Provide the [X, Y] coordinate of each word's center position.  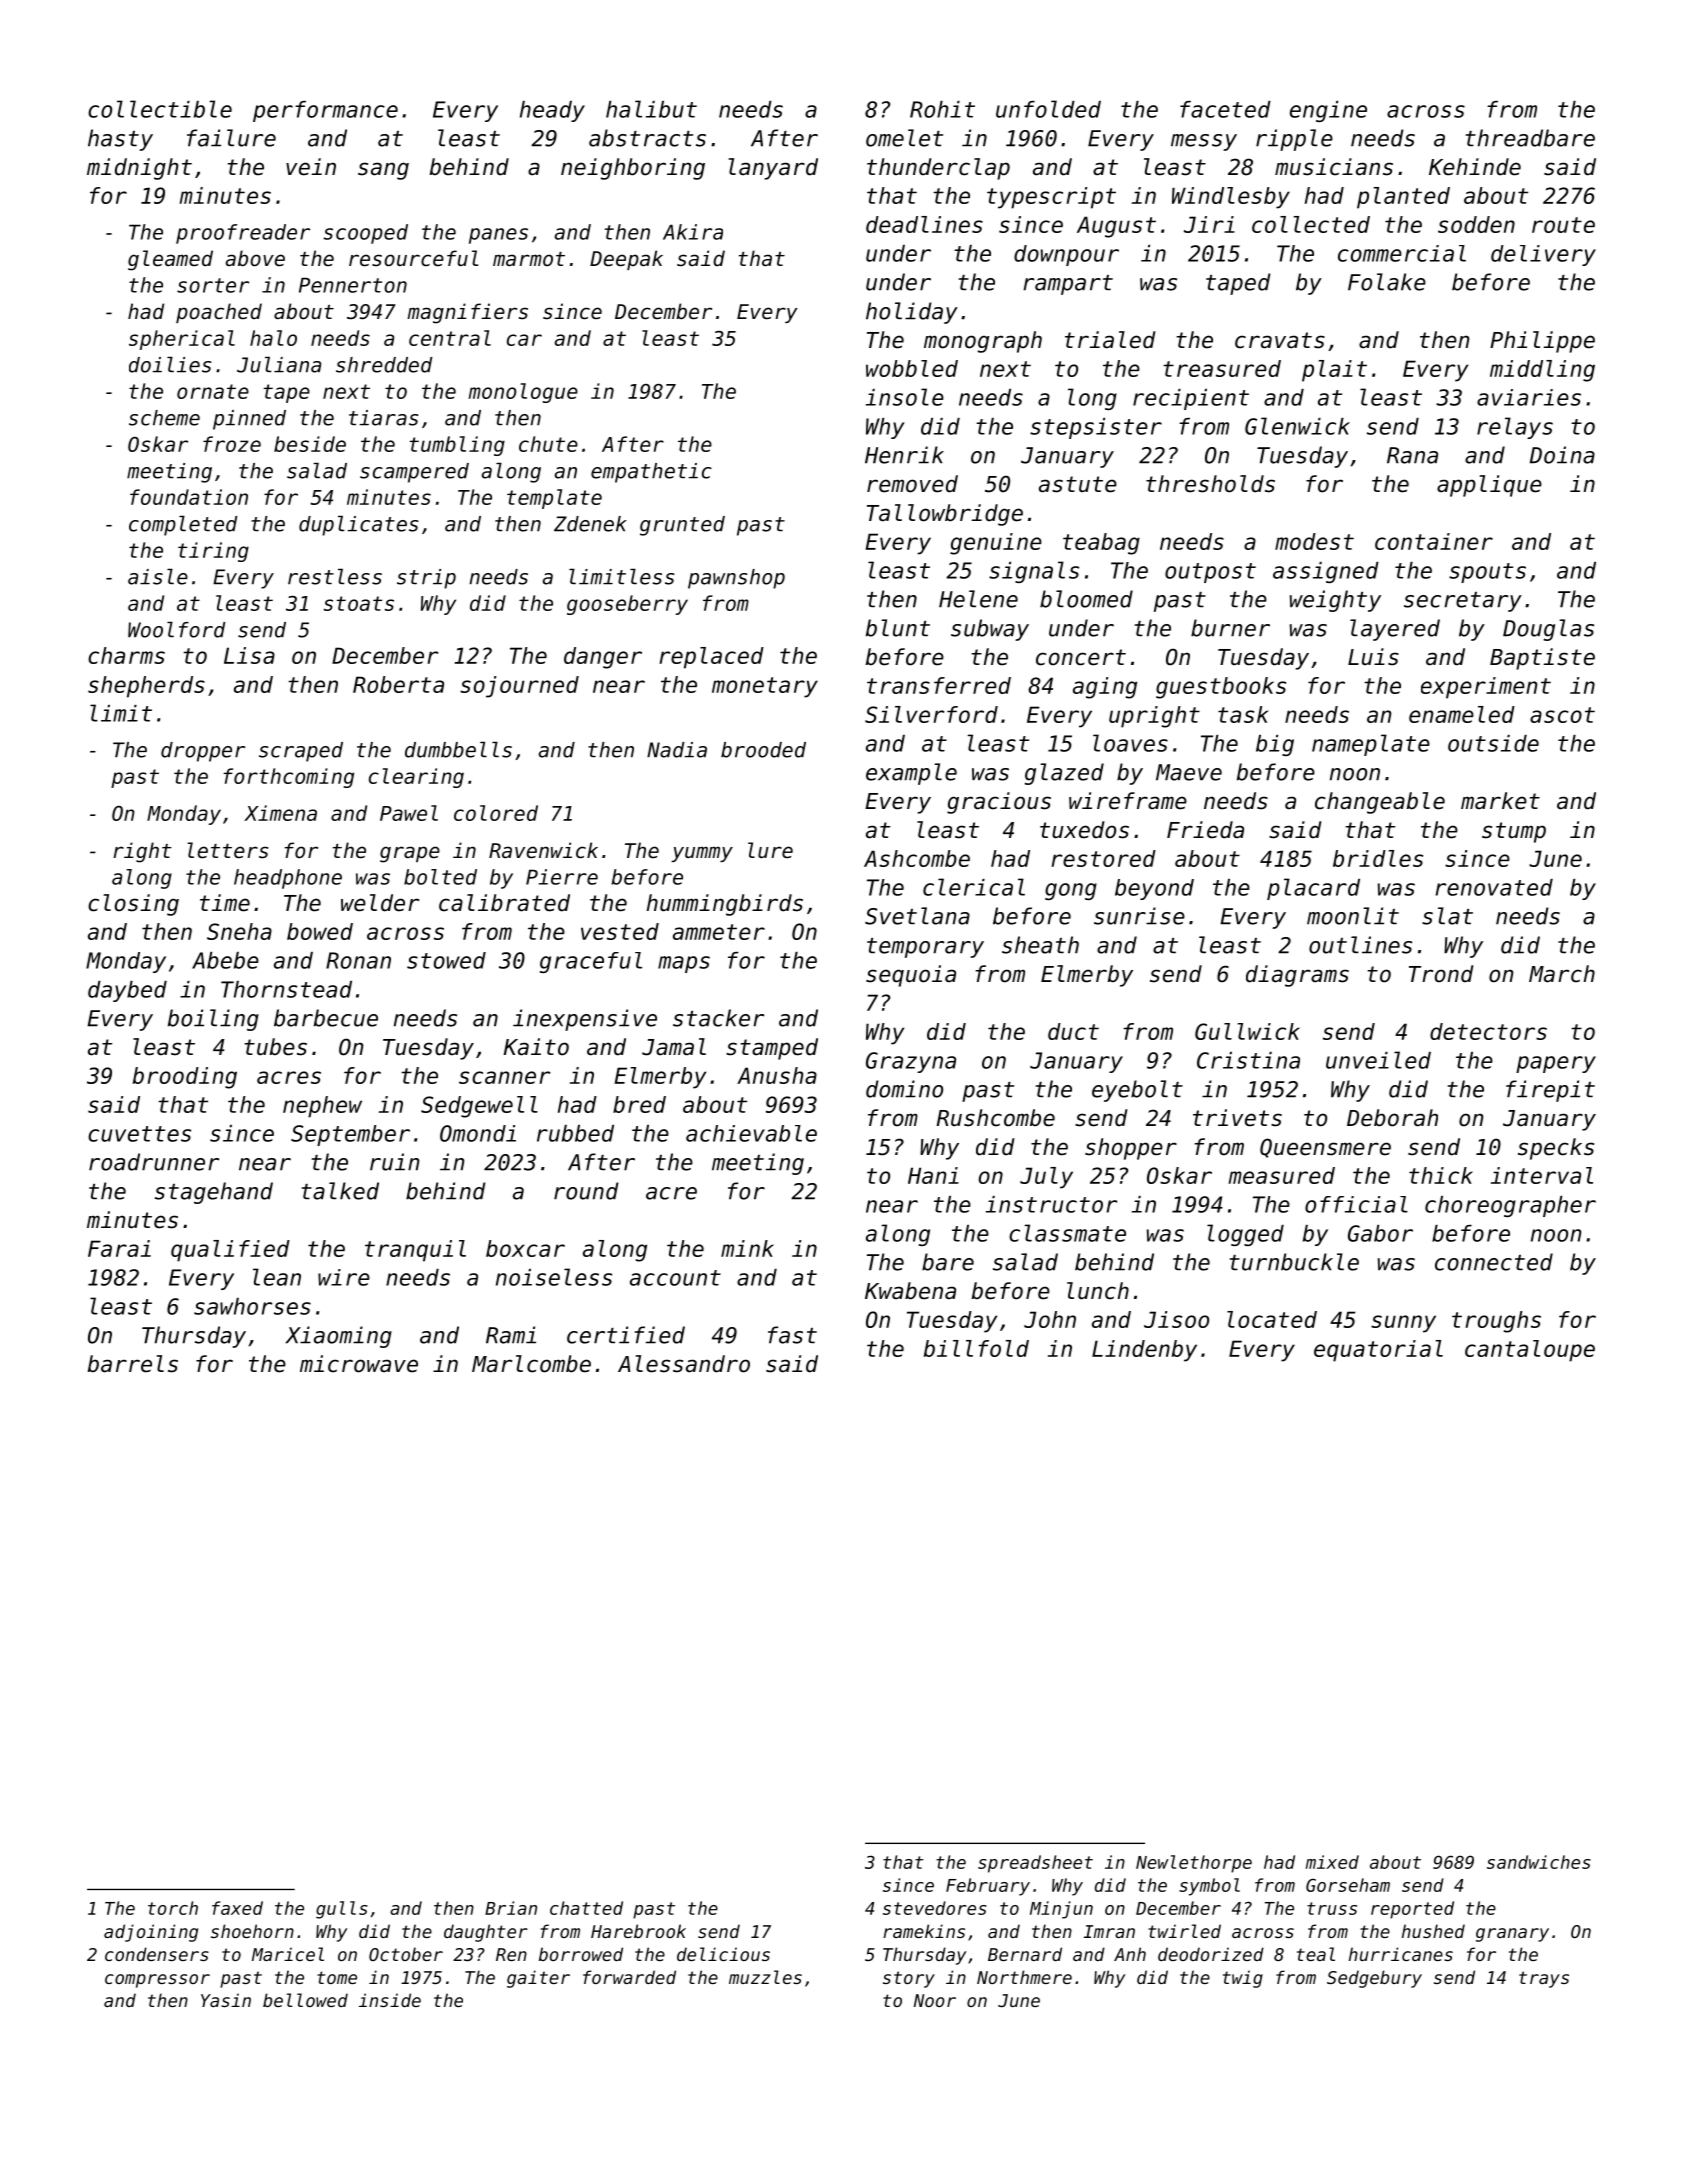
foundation [189, 497]
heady [552, 111]
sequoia [911, 976]
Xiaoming [338, 1337]
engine [1328, 111]
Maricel [288, 1954]
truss [1332, 1908]
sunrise [1139, 916]
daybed [127, 991]
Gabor [1380, 1233]
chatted [586, 1908]
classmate [1067, 1233]
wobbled [912, 368]
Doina [1562, 455]
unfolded [1048, 109]
